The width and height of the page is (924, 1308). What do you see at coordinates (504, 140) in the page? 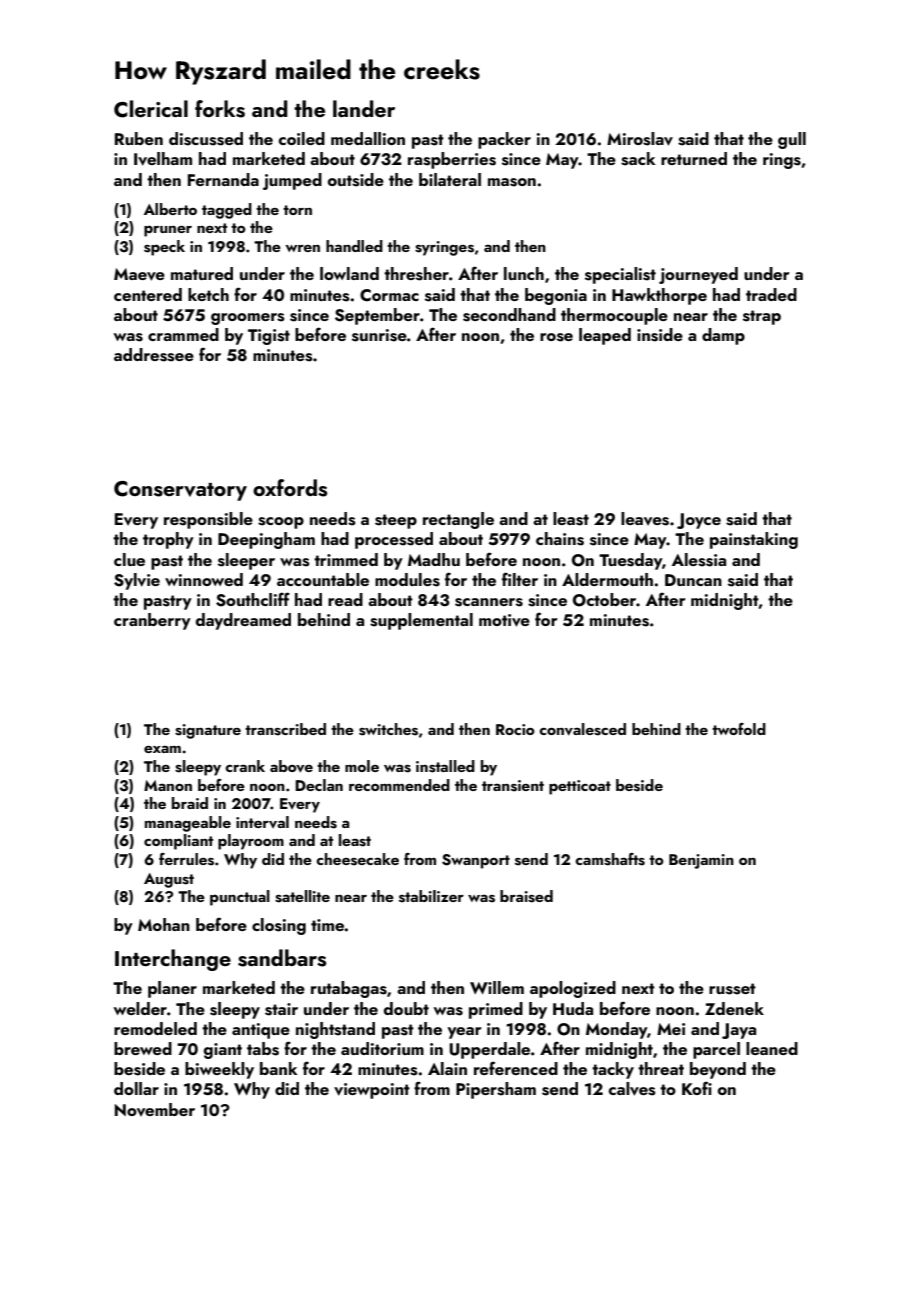
I see `packer` at bounding box center [504, 140].
